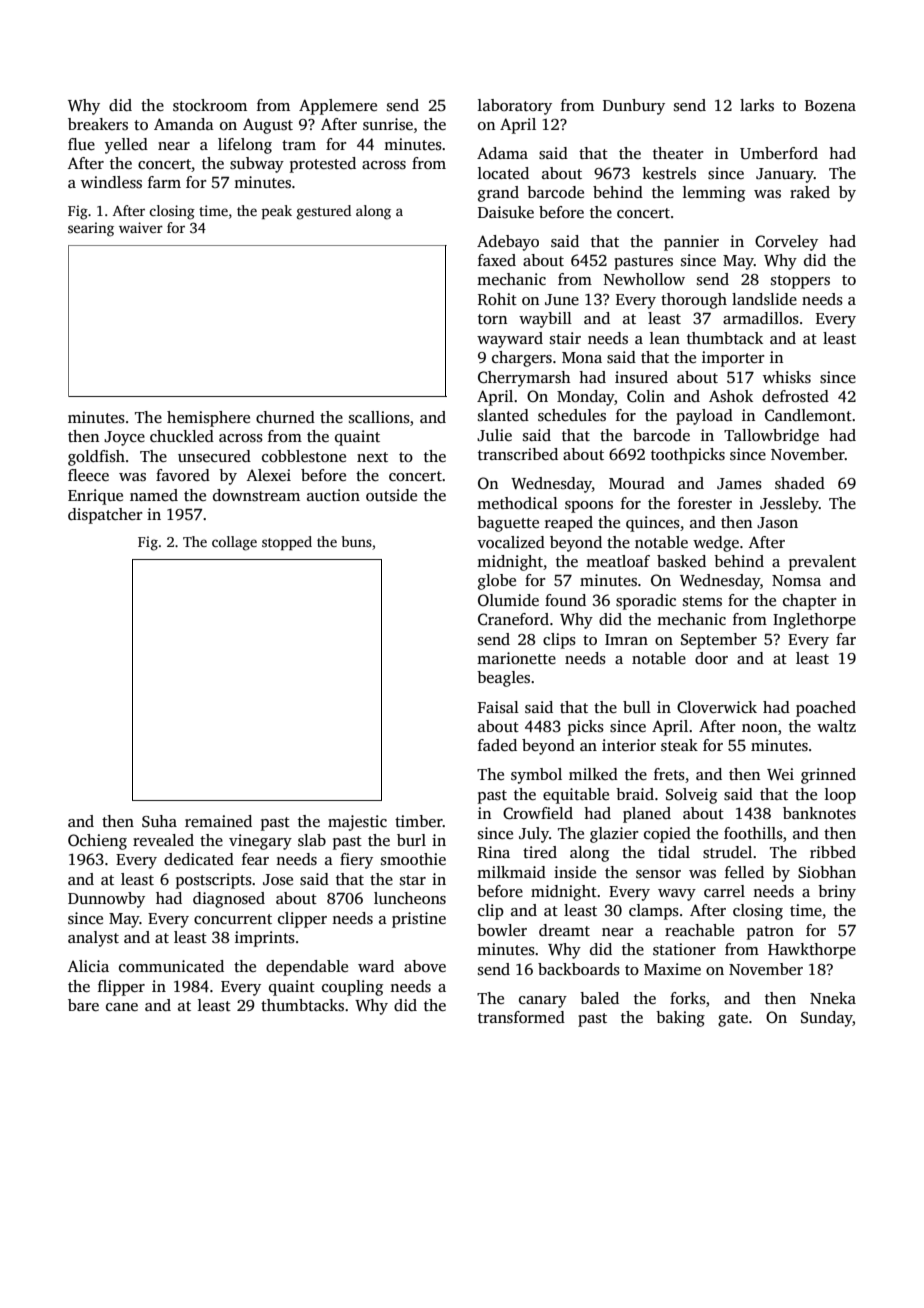 The image size is (924, 1308). Describe the element at coordinates (508, 524) in the screenshot. I see `baguette` at that location.
